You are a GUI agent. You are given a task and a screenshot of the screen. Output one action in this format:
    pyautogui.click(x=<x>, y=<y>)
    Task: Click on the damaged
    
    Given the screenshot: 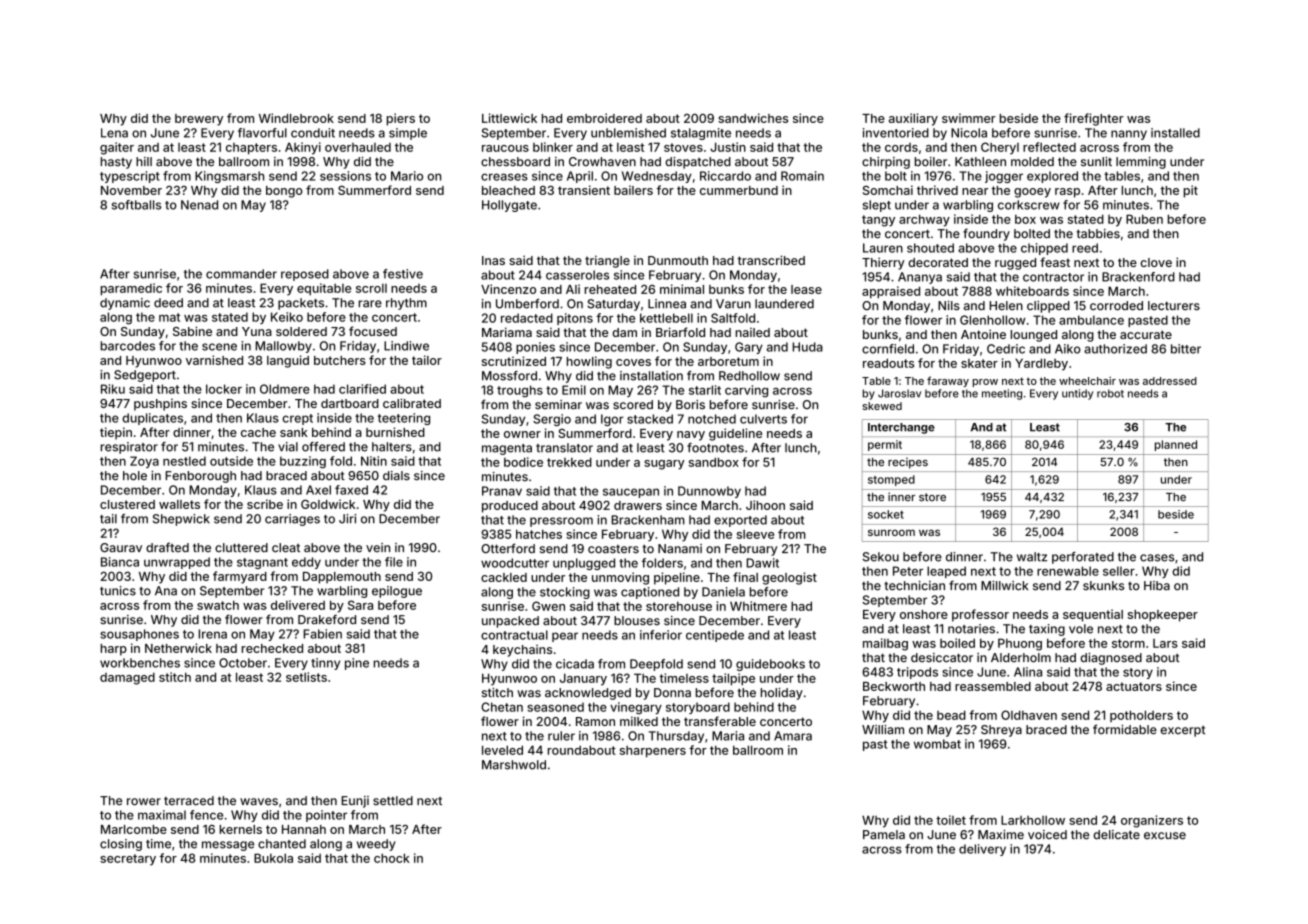 What is the action you would take?
    pyautogui.click(x=127, y=678)
